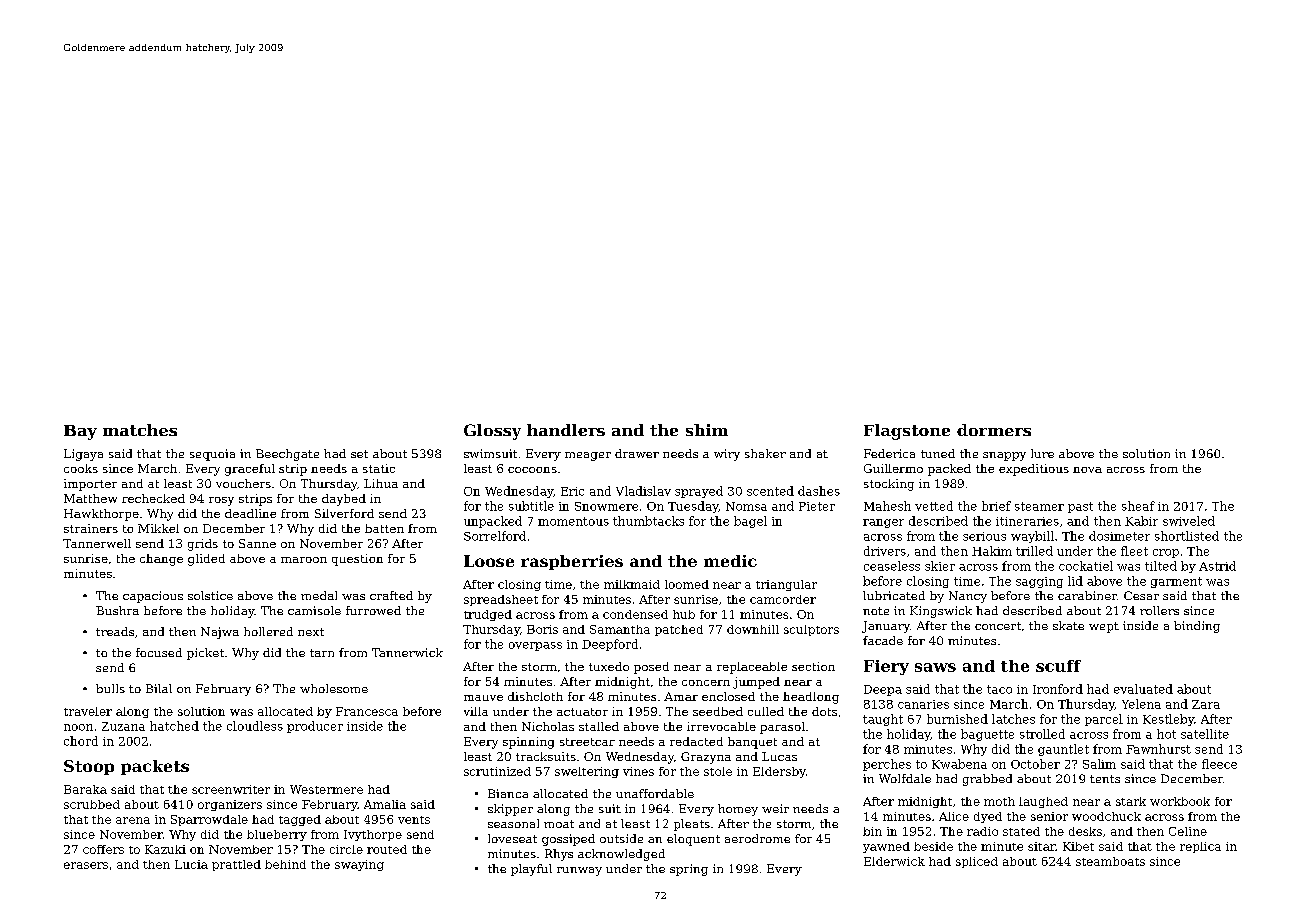 The image size is (1308, 924). What do you see at coordinates (907, 432) in the screenshot?
I see `Flagstone` at bounding box center [907, 432].
